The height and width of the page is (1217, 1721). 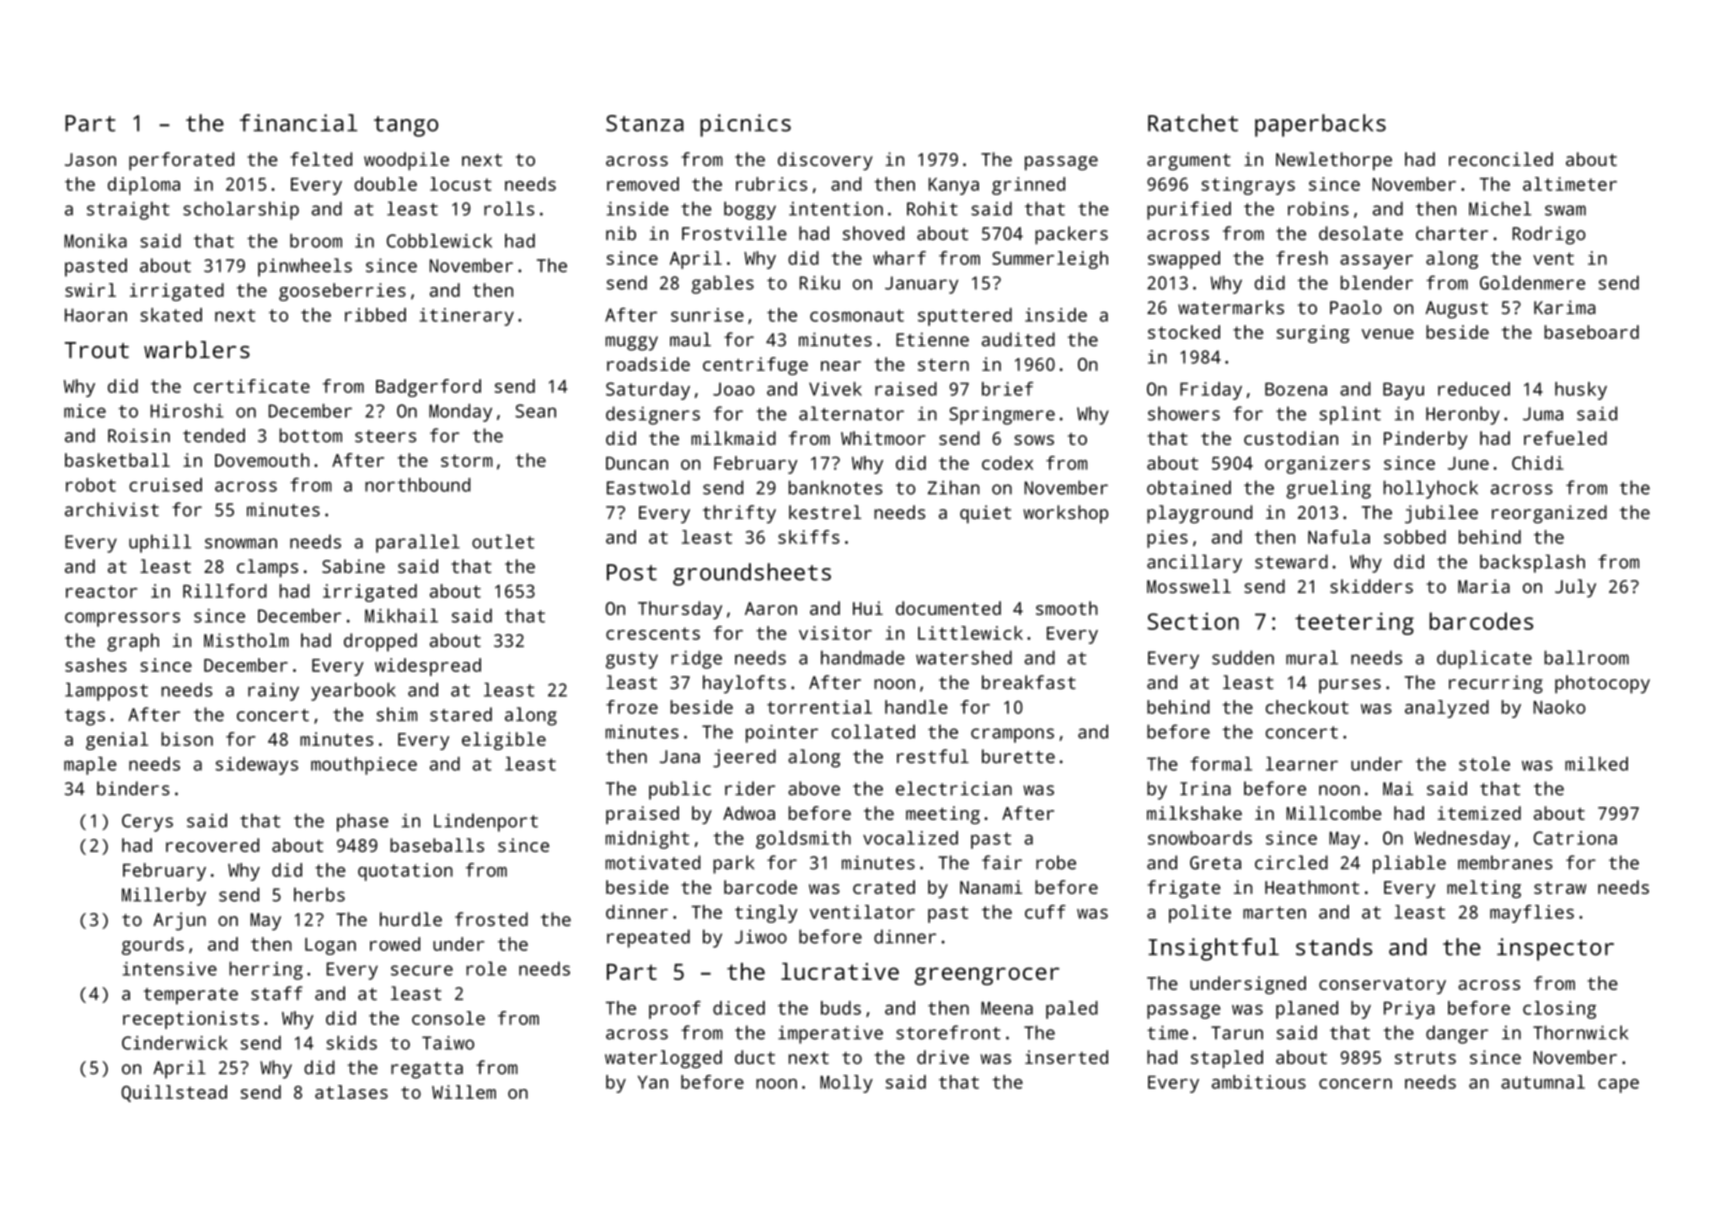 I want to click on financial, so click(x=298, y=123).
